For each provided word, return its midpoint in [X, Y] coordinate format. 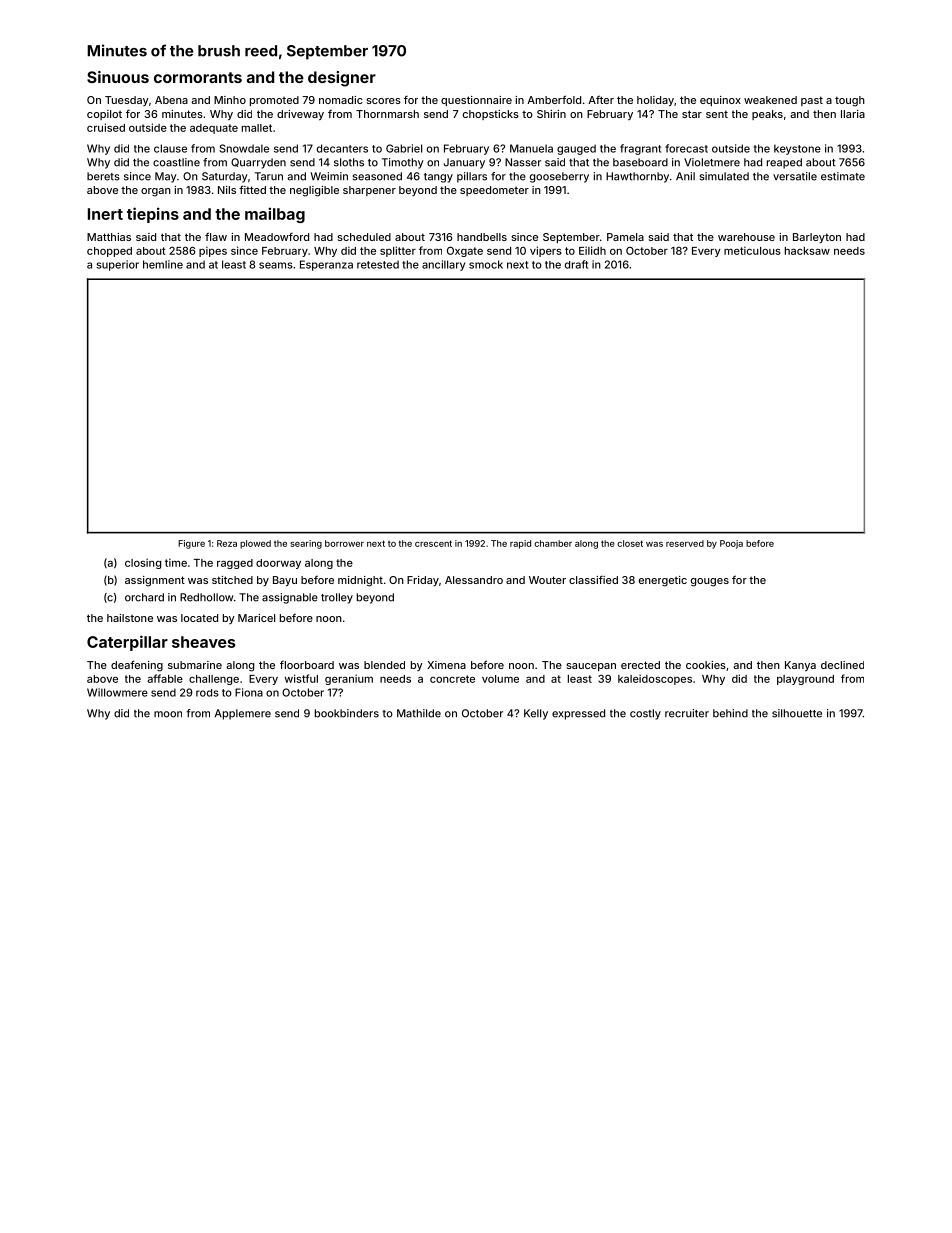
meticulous [752, 250]
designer [342, 79]
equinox [720, 101]
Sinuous [118, 77]
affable [165, 678]
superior [117, 265]
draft [576, 264]
